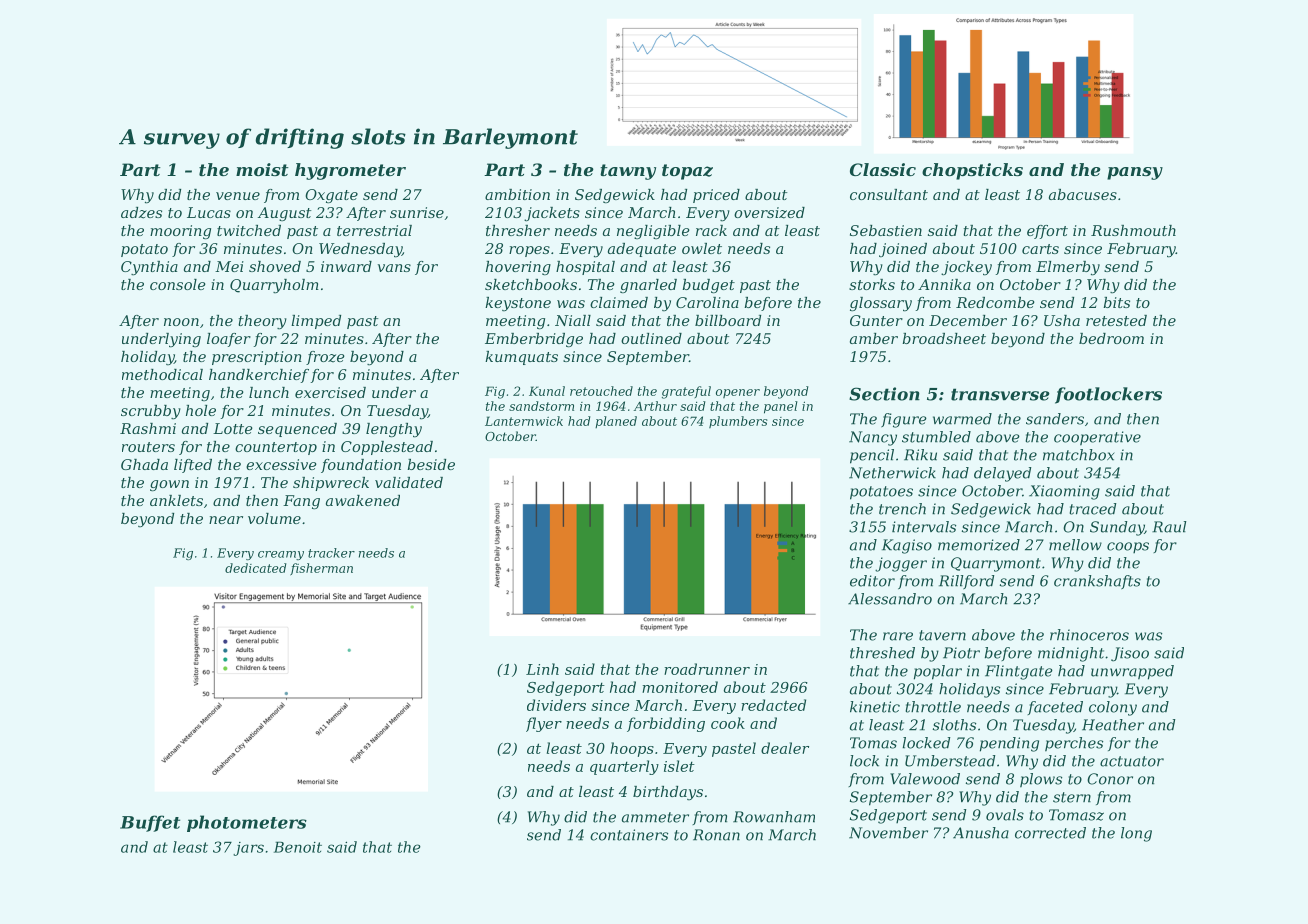 The image size is (1308, 924). I want to click on thresher, so click(518, 230).
